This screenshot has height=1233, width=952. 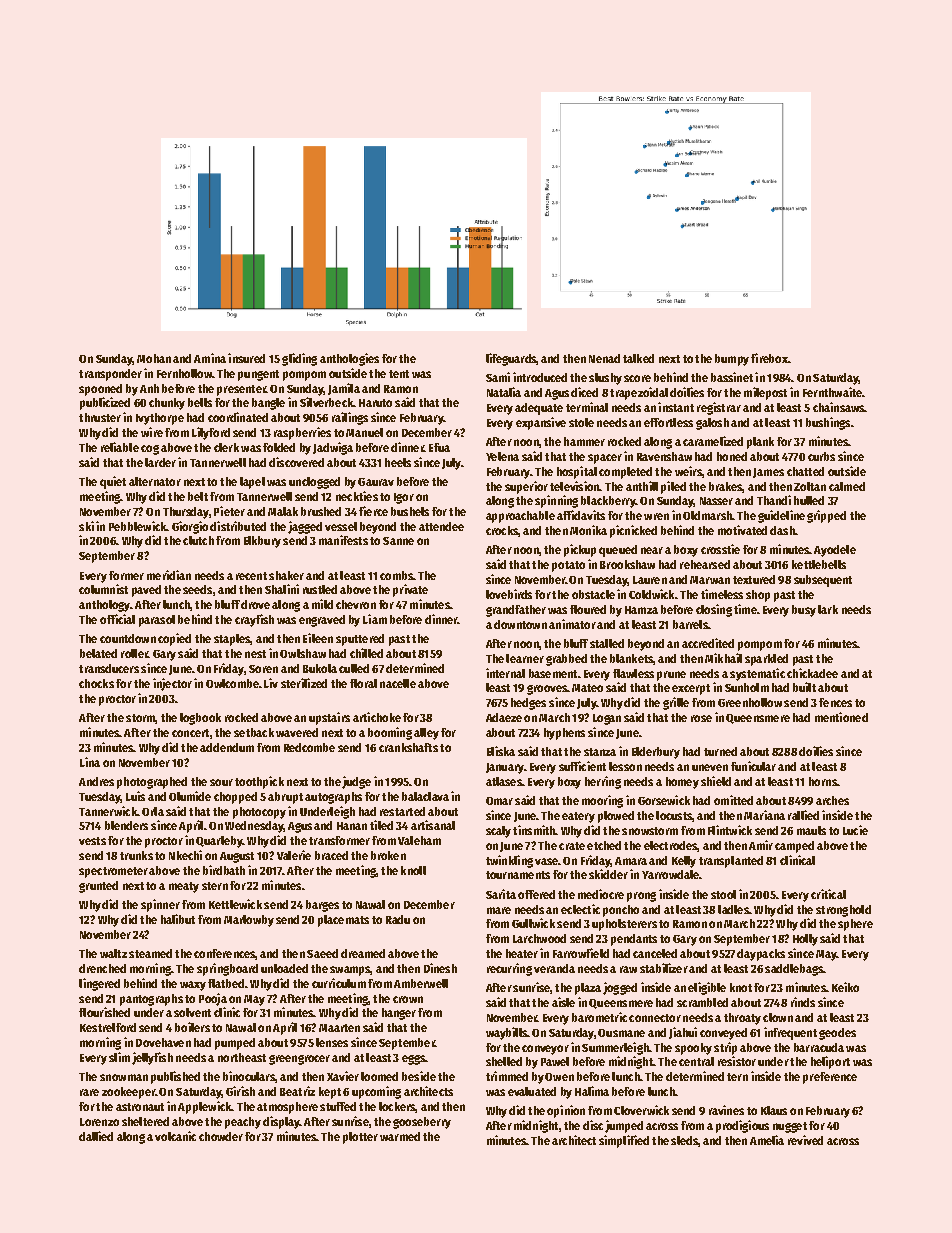 What do you see at coordinates (541, 423) in the screenshot?
I see `expansive` at bounding box center [541, 423].
